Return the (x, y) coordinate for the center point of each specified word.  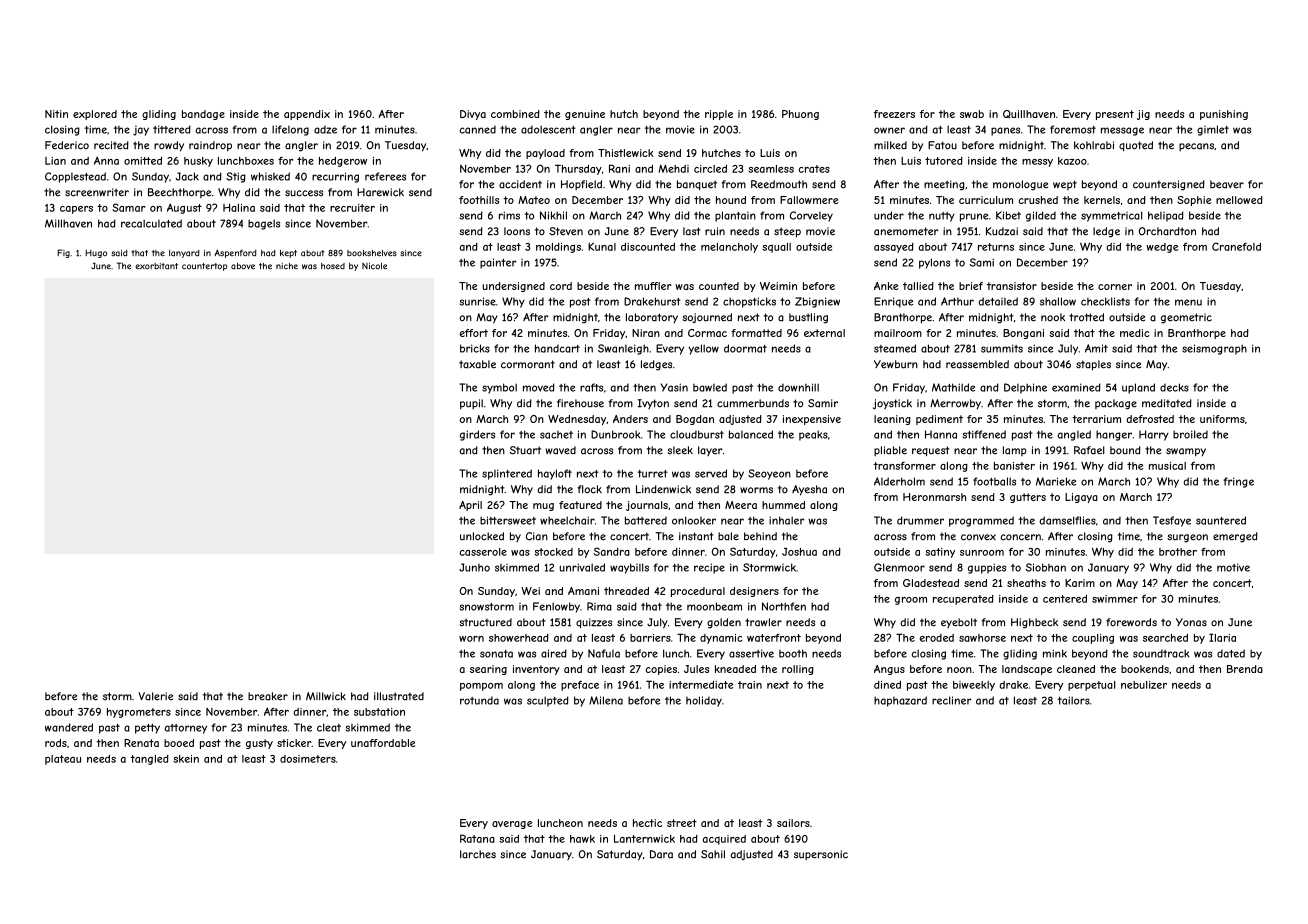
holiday (704, 701)
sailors (793, 823)
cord (561, 286)
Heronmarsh (934, 497)
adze (325, 129)
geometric (1186, 318)
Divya (473, 115)
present (1115, 115)
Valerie (155, 696)
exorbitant (156, 266)
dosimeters (308, 759)
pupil (471, 404)
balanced (751, 434)
